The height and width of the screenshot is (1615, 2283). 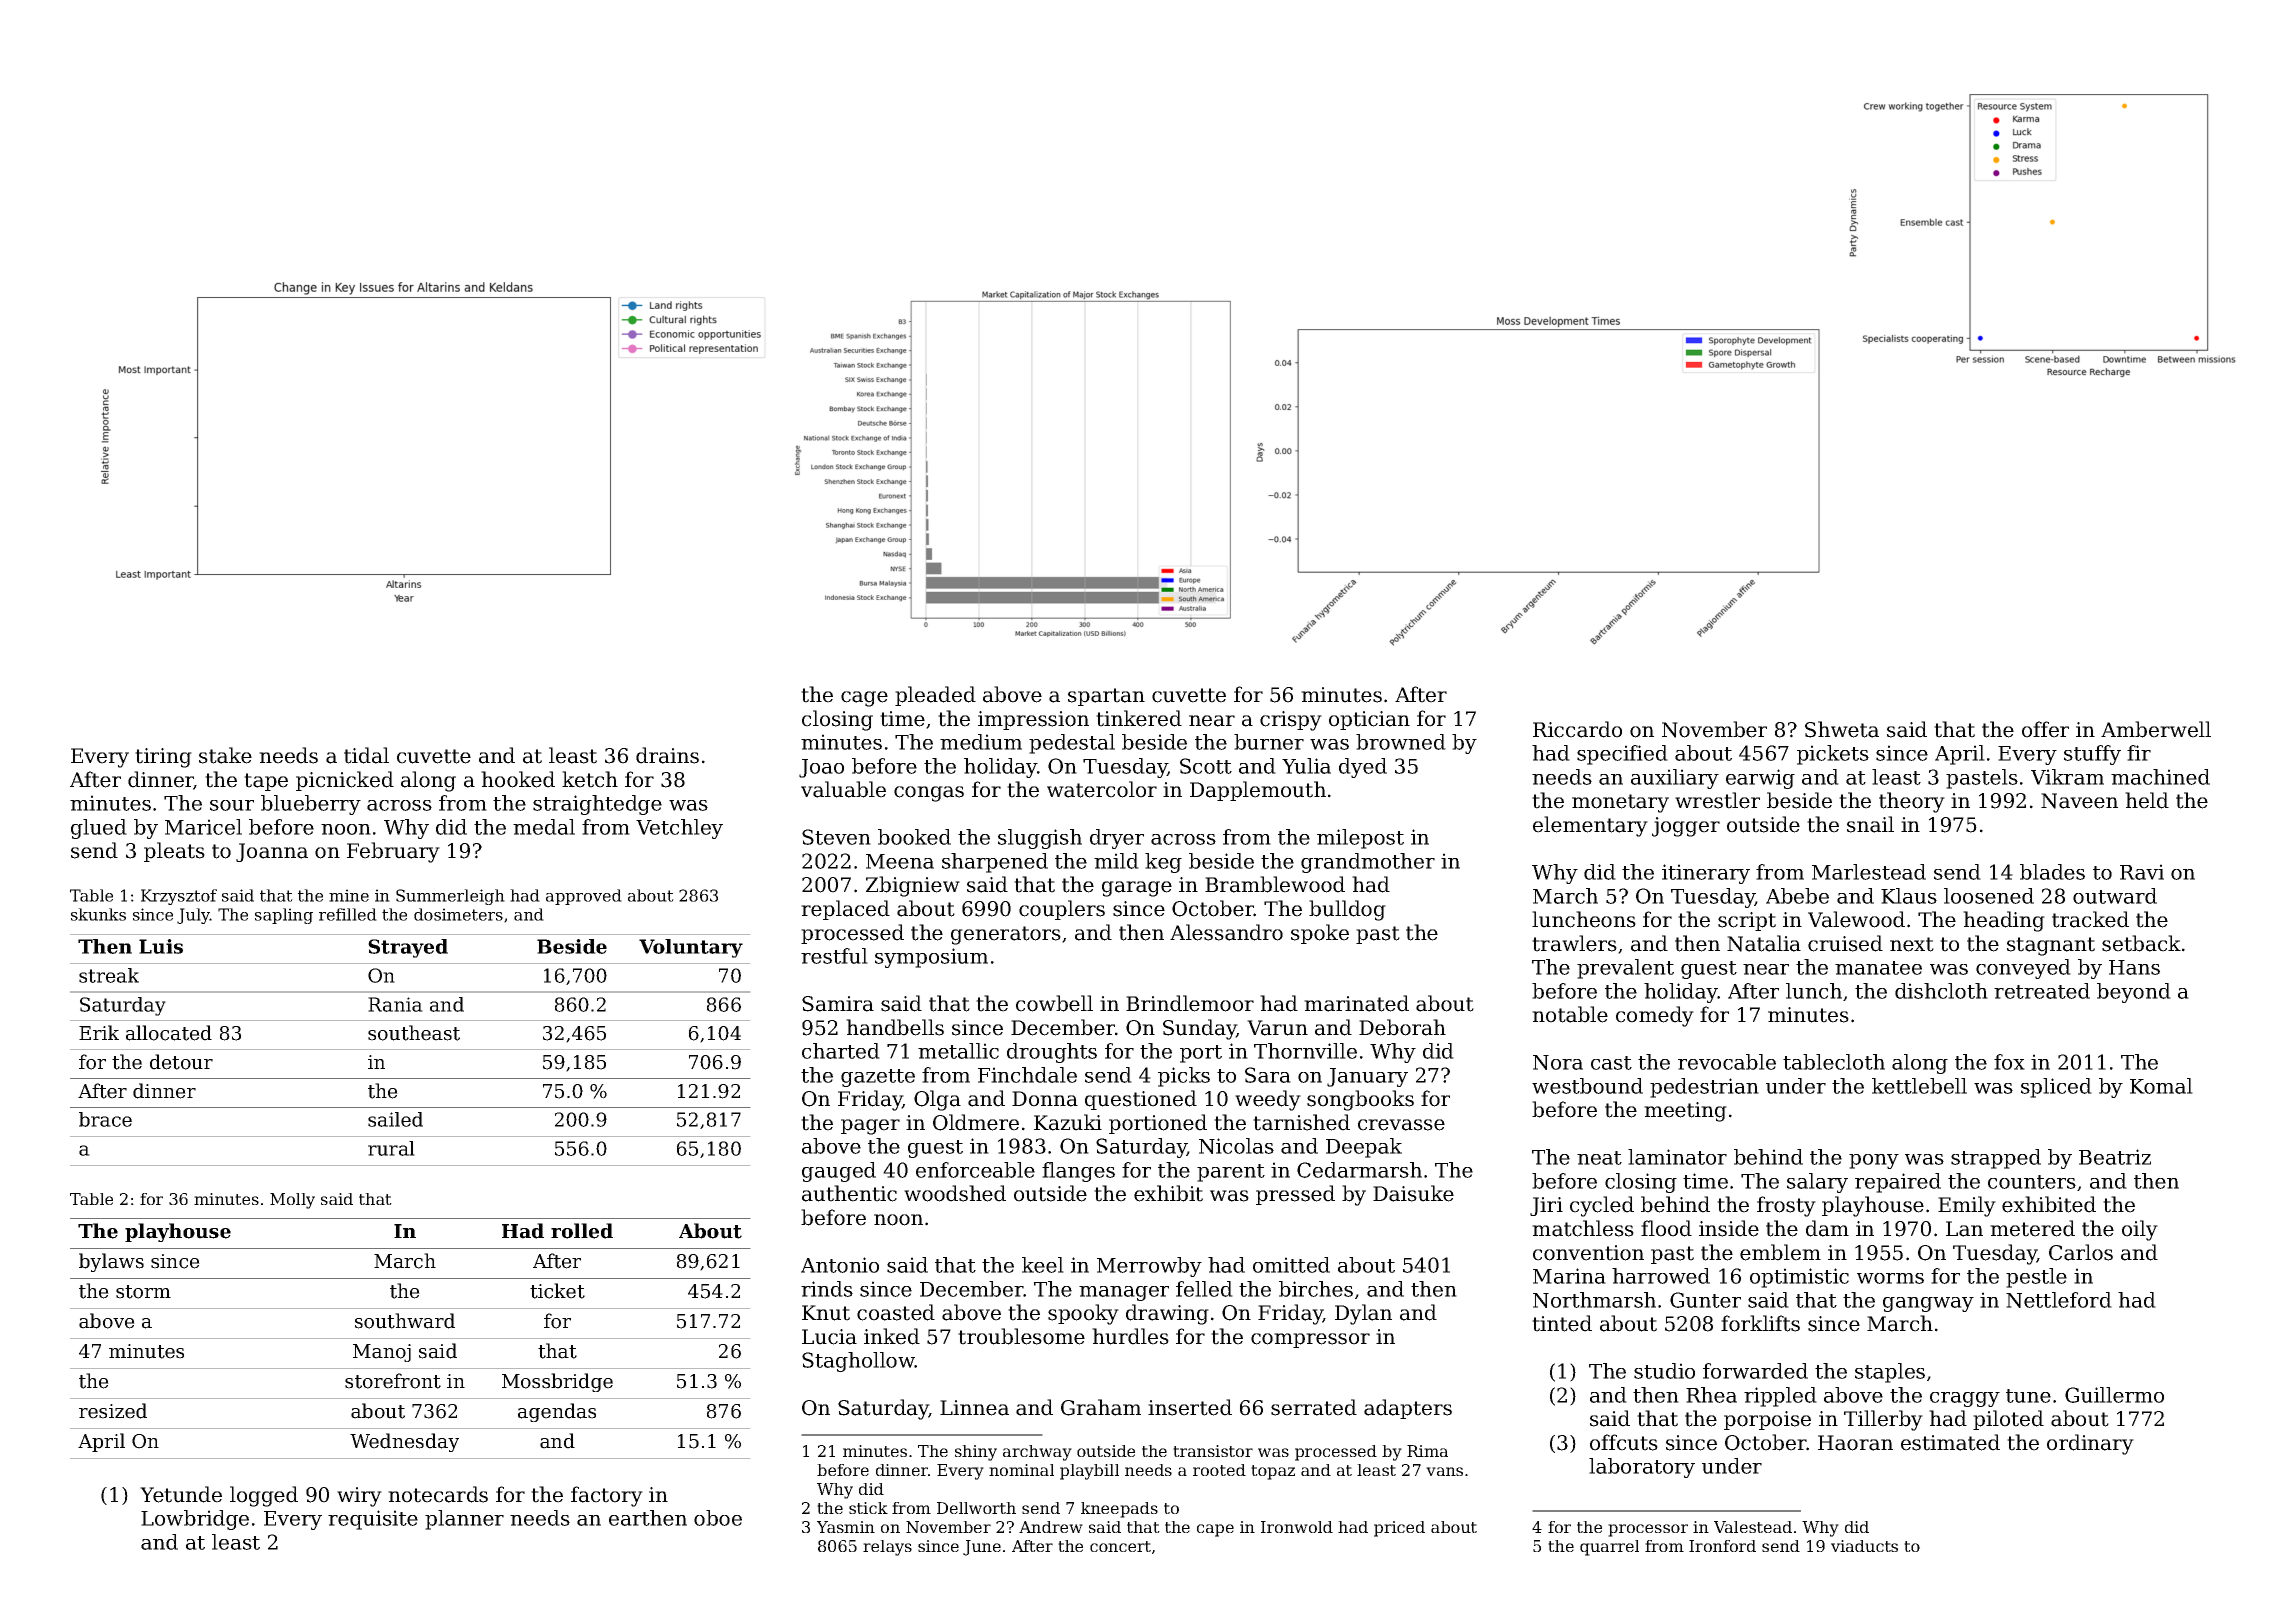 What do you see at coordinates (1989, 896) in the screenshot?
I see `loosened` at bounding box center [1989, 896].
